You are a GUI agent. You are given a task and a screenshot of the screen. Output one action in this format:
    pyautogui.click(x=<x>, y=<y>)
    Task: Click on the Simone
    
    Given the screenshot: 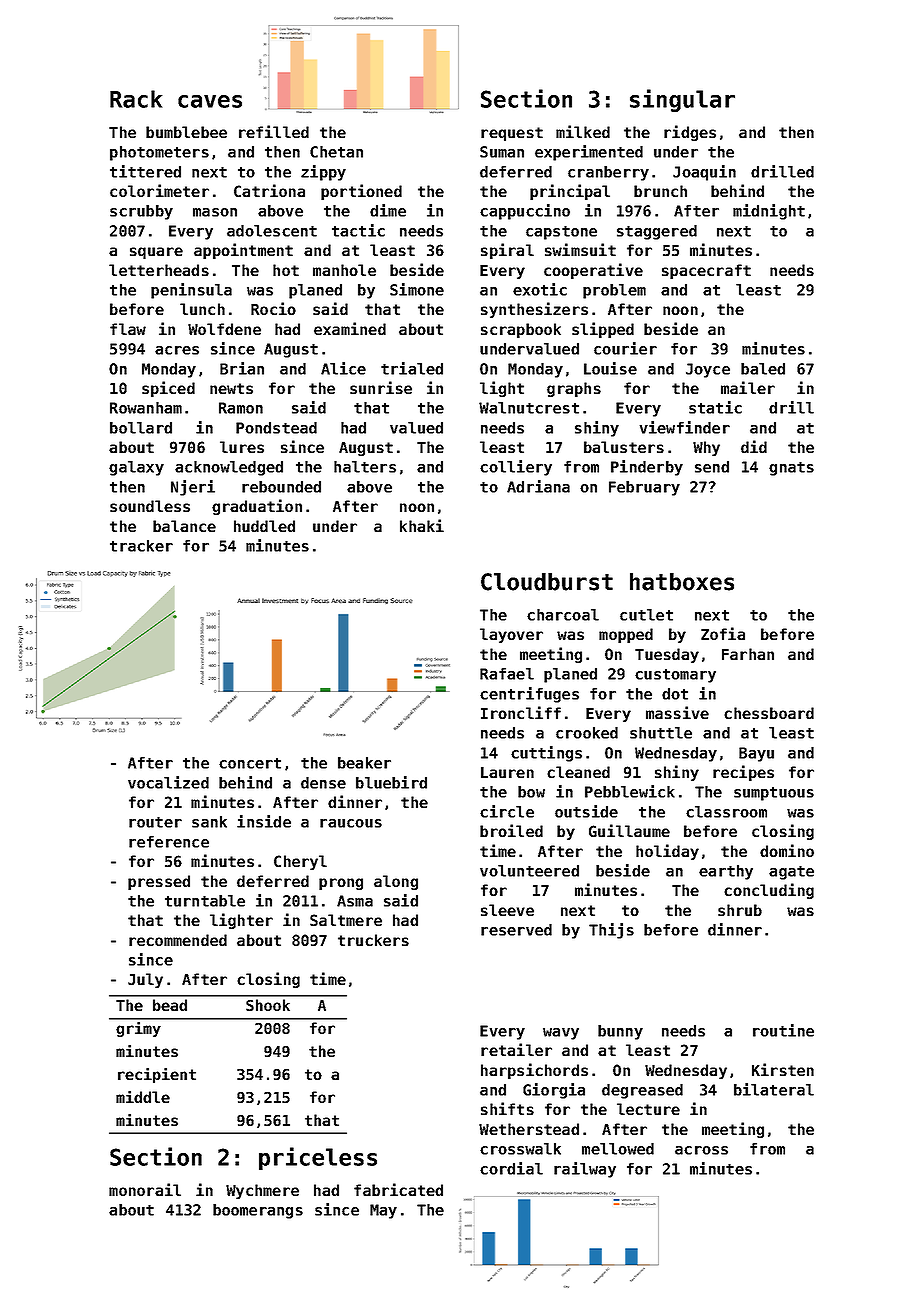 What is the action you would take?
    pyautogui.click(x=417, y=289)
